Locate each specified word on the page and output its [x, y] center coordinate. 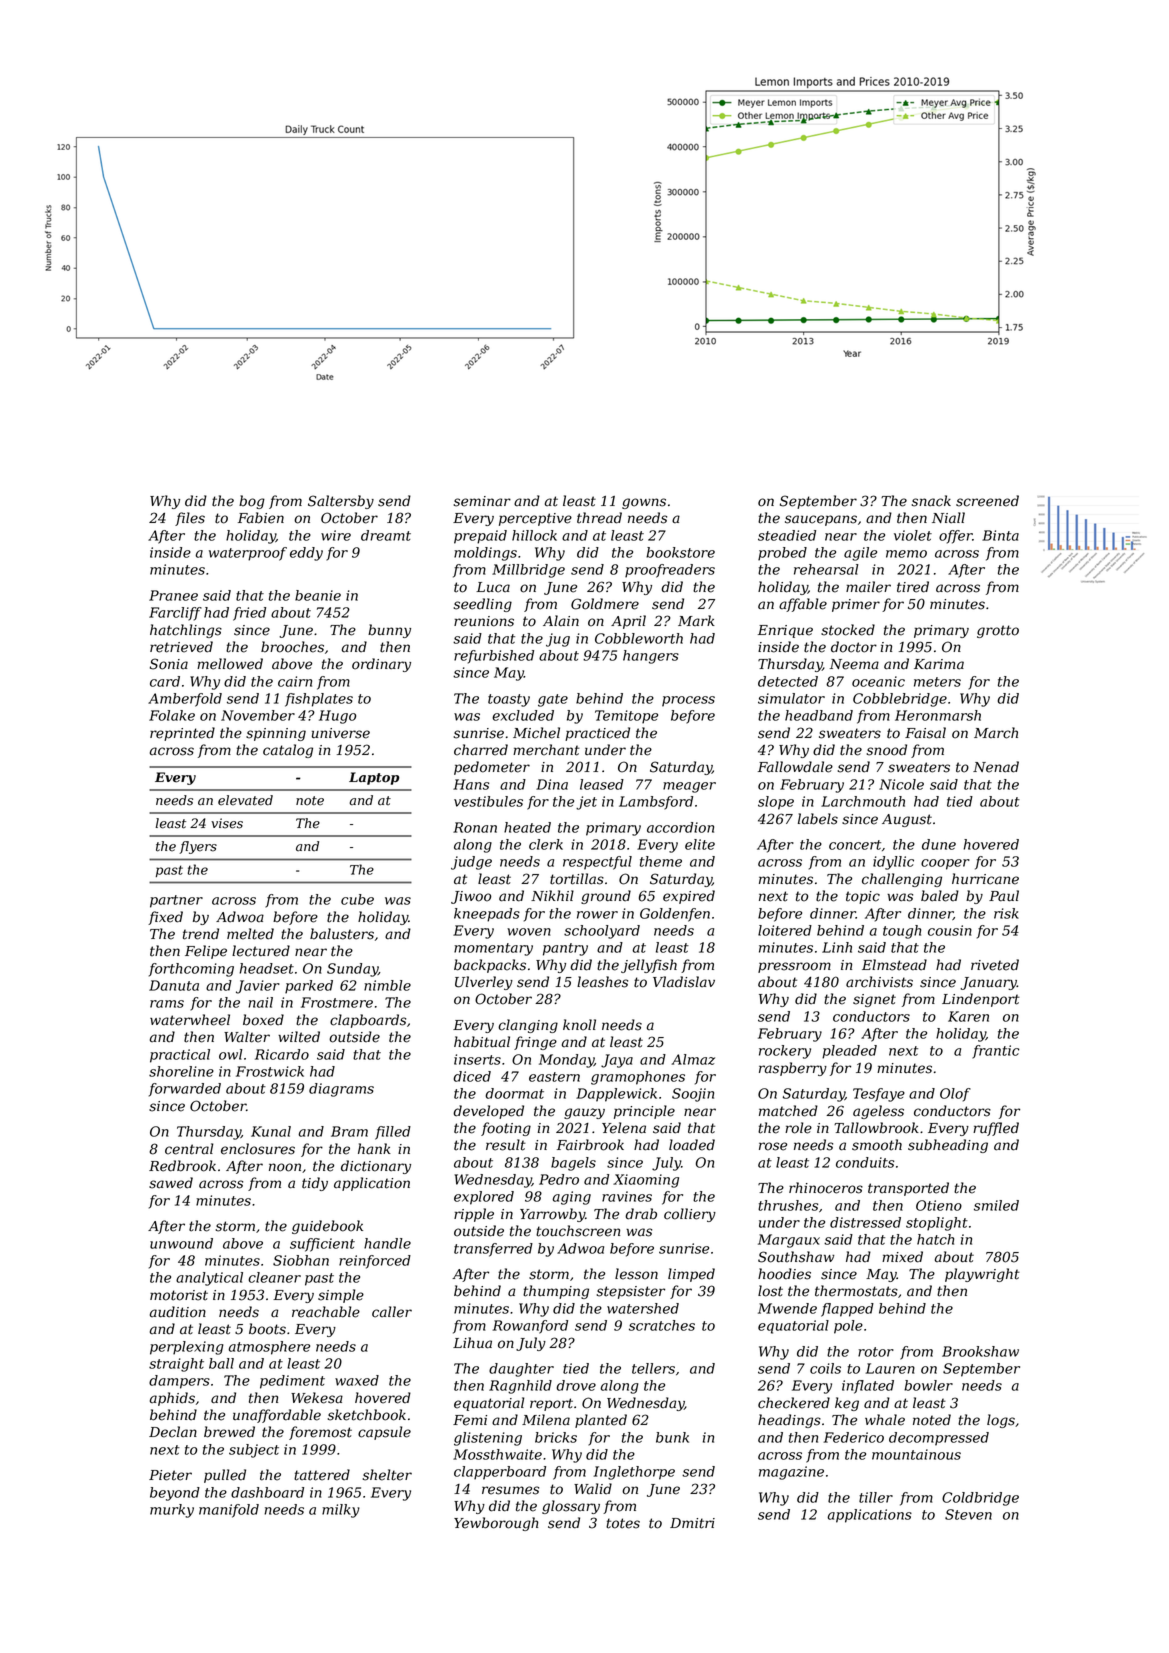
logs [1001, 1421]
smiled [996, 1205]
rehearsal [826, 569]
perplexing [186, 1348]
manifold [229, 1511]
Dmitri [692, 1523]
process [688, 701]
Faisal [925, 733]
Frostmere [337, 1002]
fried [249, 614]
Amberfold [185, 700]
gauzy [584, 1113]
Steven [968, 1514]
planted [601, 1421]
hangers [651, 657]
